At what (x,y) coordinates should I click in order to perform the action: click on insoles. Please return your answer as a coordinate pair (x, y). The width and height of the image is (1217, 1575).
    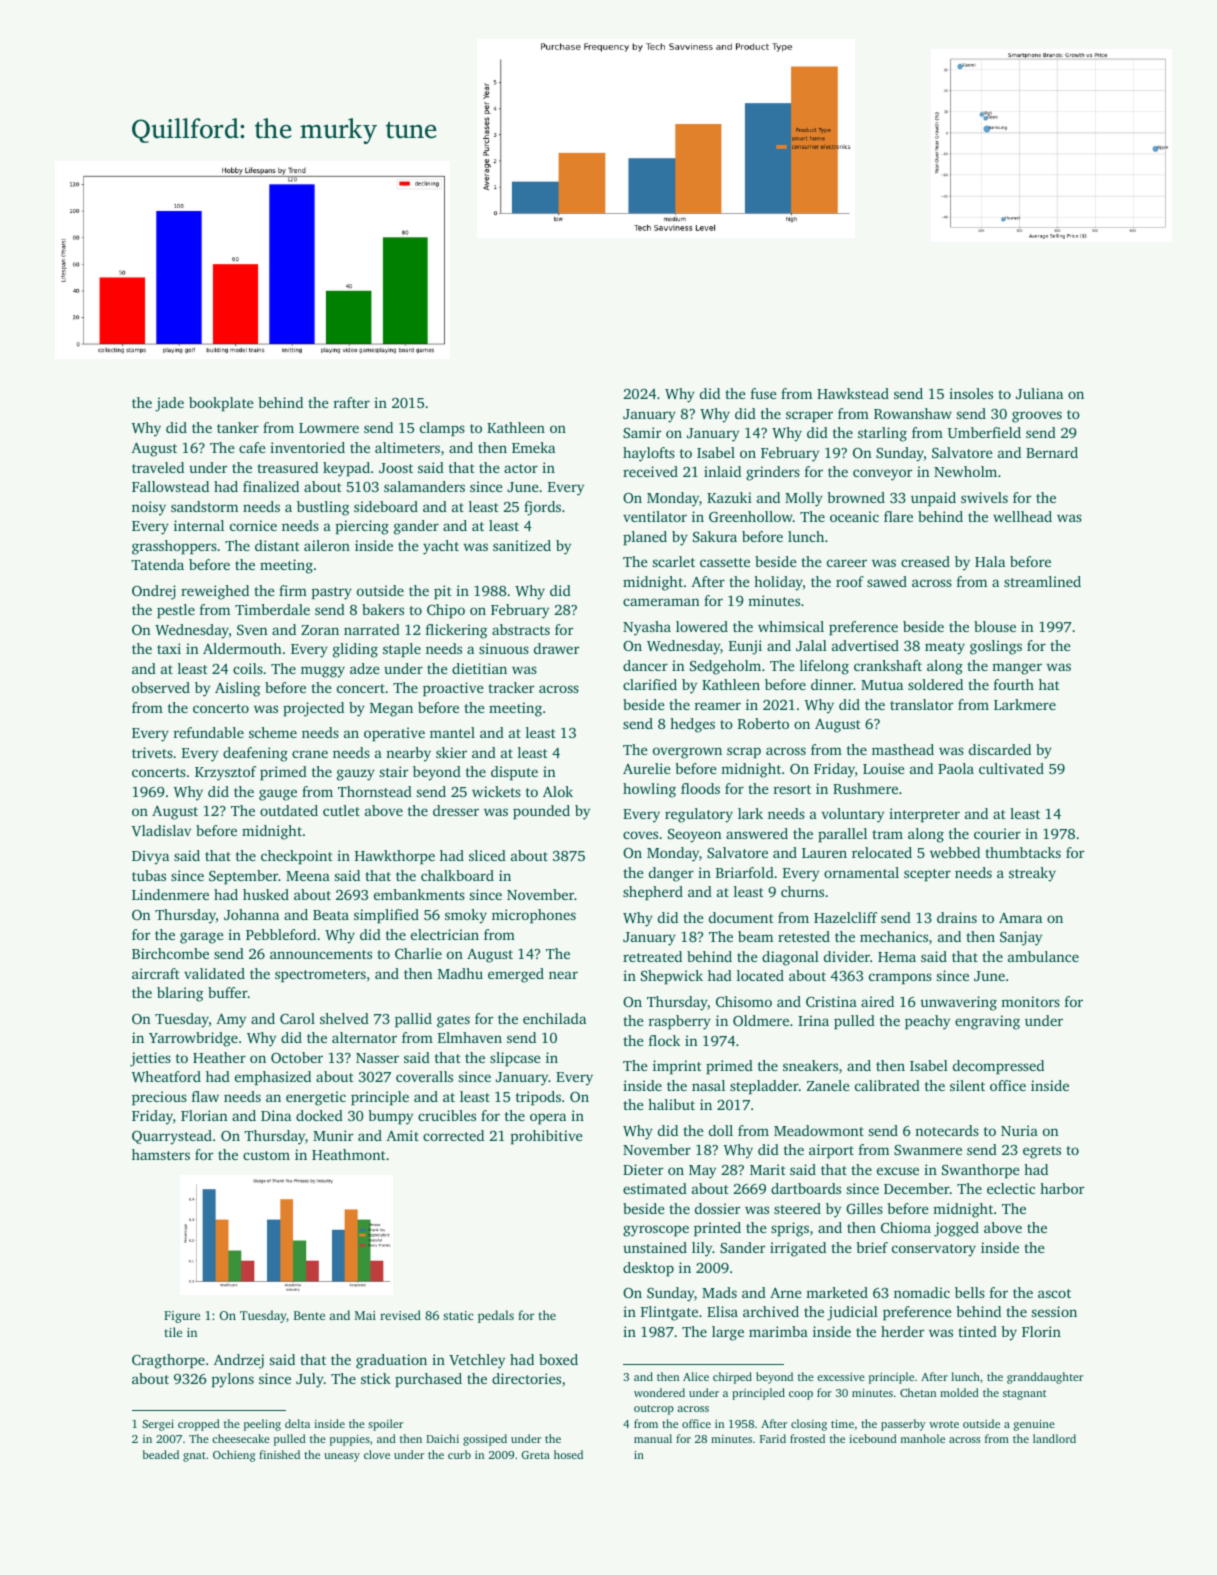
    Looking at the image, I should click on (971, 393).
